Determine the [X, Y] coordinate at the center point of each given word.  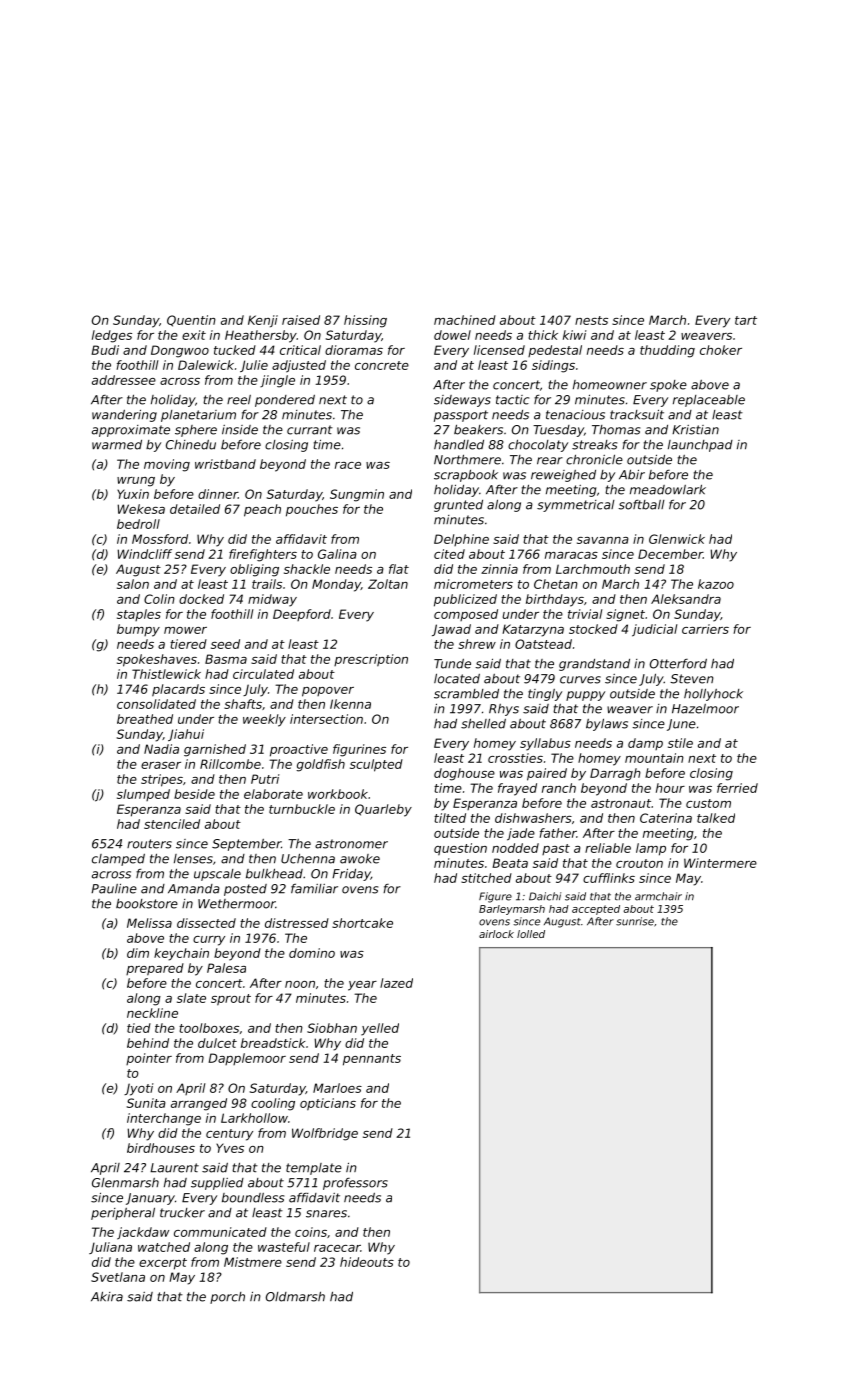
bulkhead [274, 874]
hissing [365, 321]
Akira [107, 1297]
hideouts [367, 1262]
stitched [486, 878]
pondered [285, 401]
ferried [737, 788]
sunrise [635, 921]
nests [591, 320]
